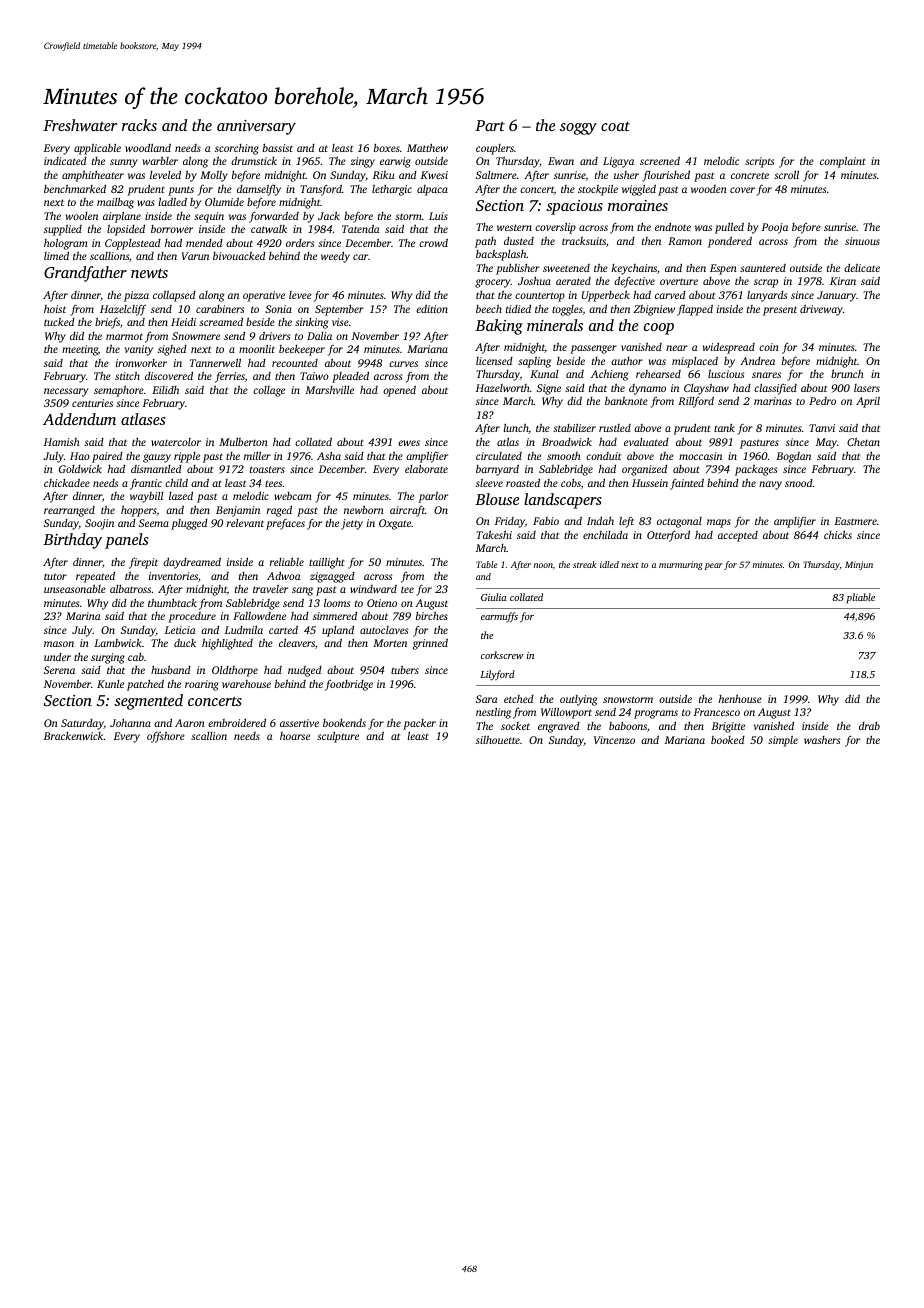  What do you see at coordinates (863, 442) in the screenshot?
I see `Chetan` at bounding box center [863, 442].
